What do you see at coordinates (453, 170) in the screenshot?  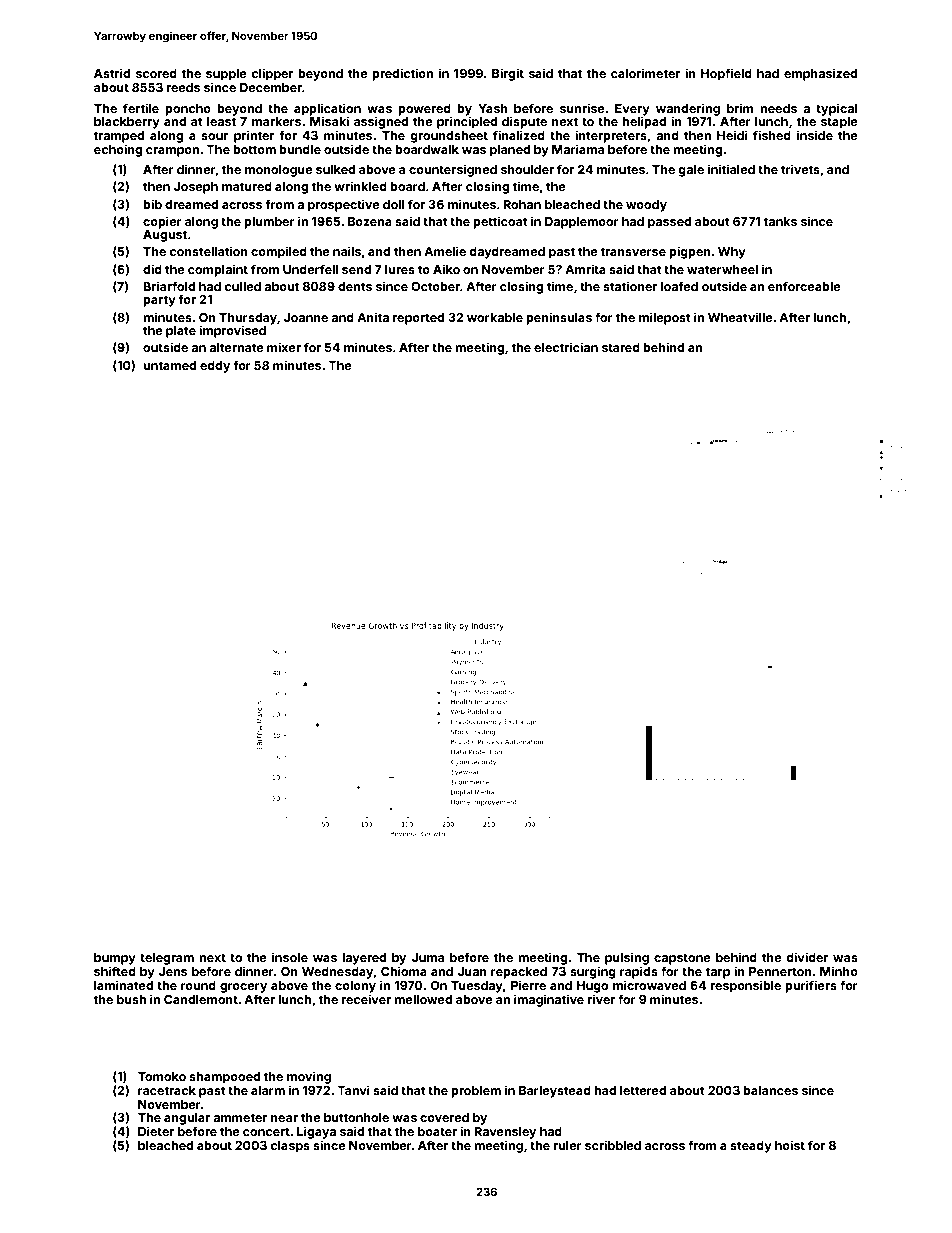 I see `countersigned` at bounding box center [453, 170].
